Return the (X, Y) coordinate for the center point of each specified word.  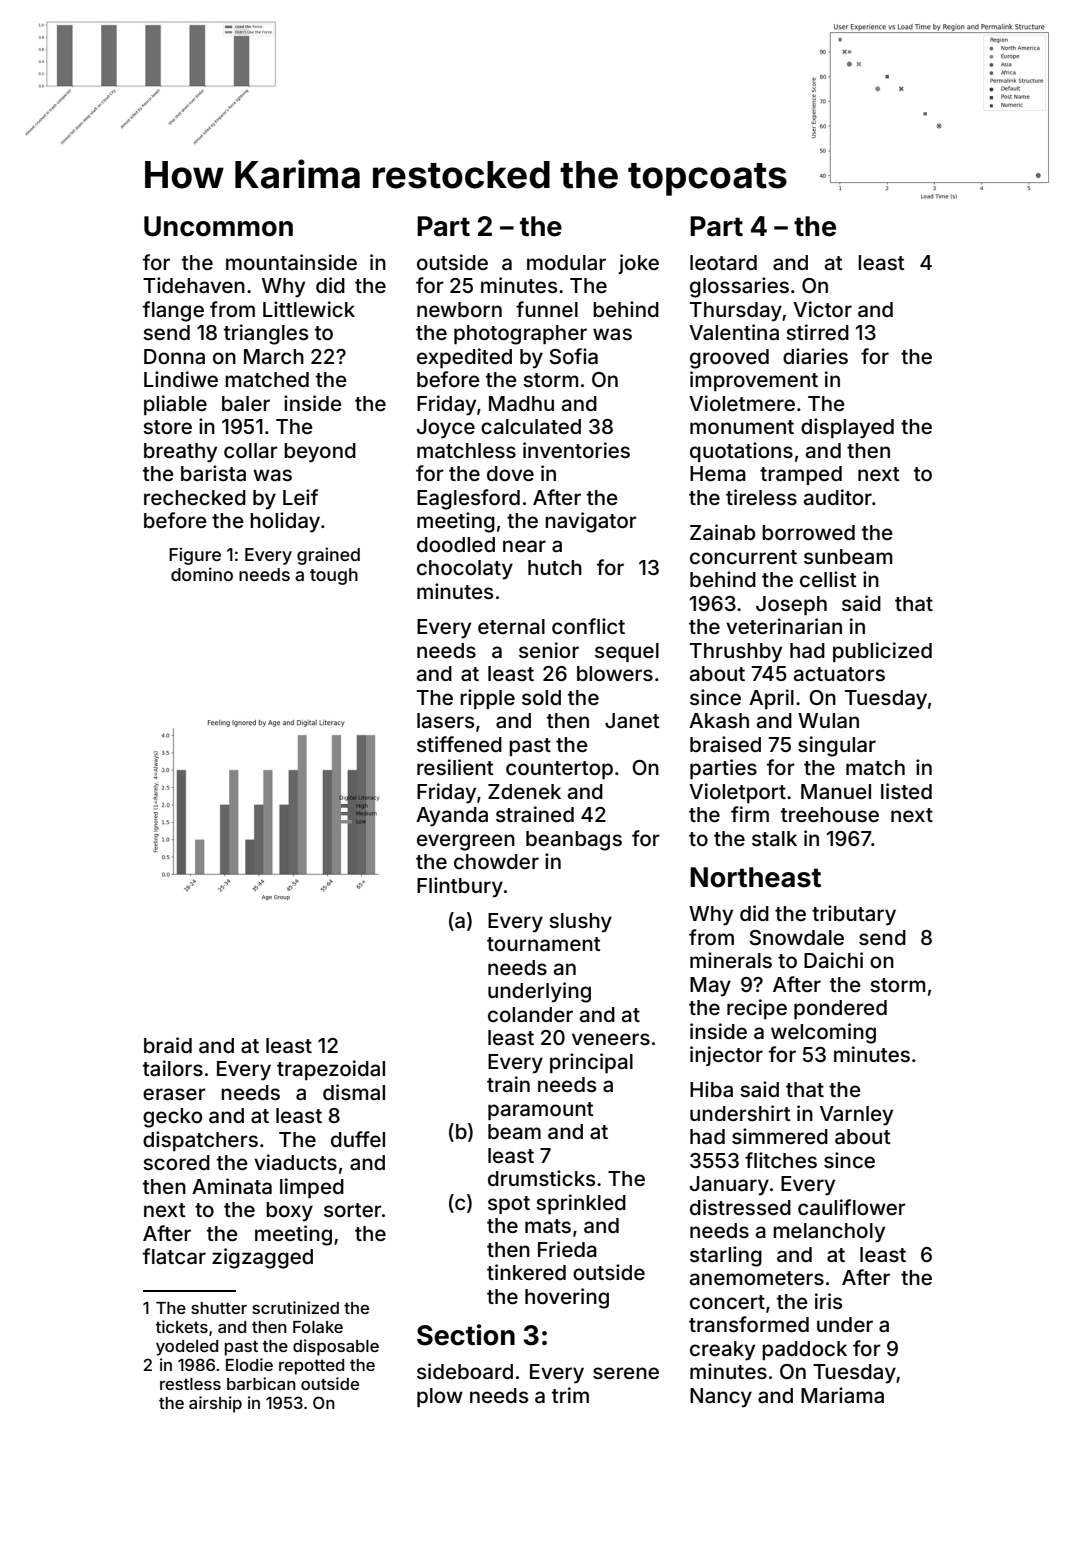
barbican (261, 1383)
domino (202, 574)
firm (750, 814)
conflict (588, 626)
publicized (882, 652)
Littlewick (309, 309)
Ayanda (452, 817)
